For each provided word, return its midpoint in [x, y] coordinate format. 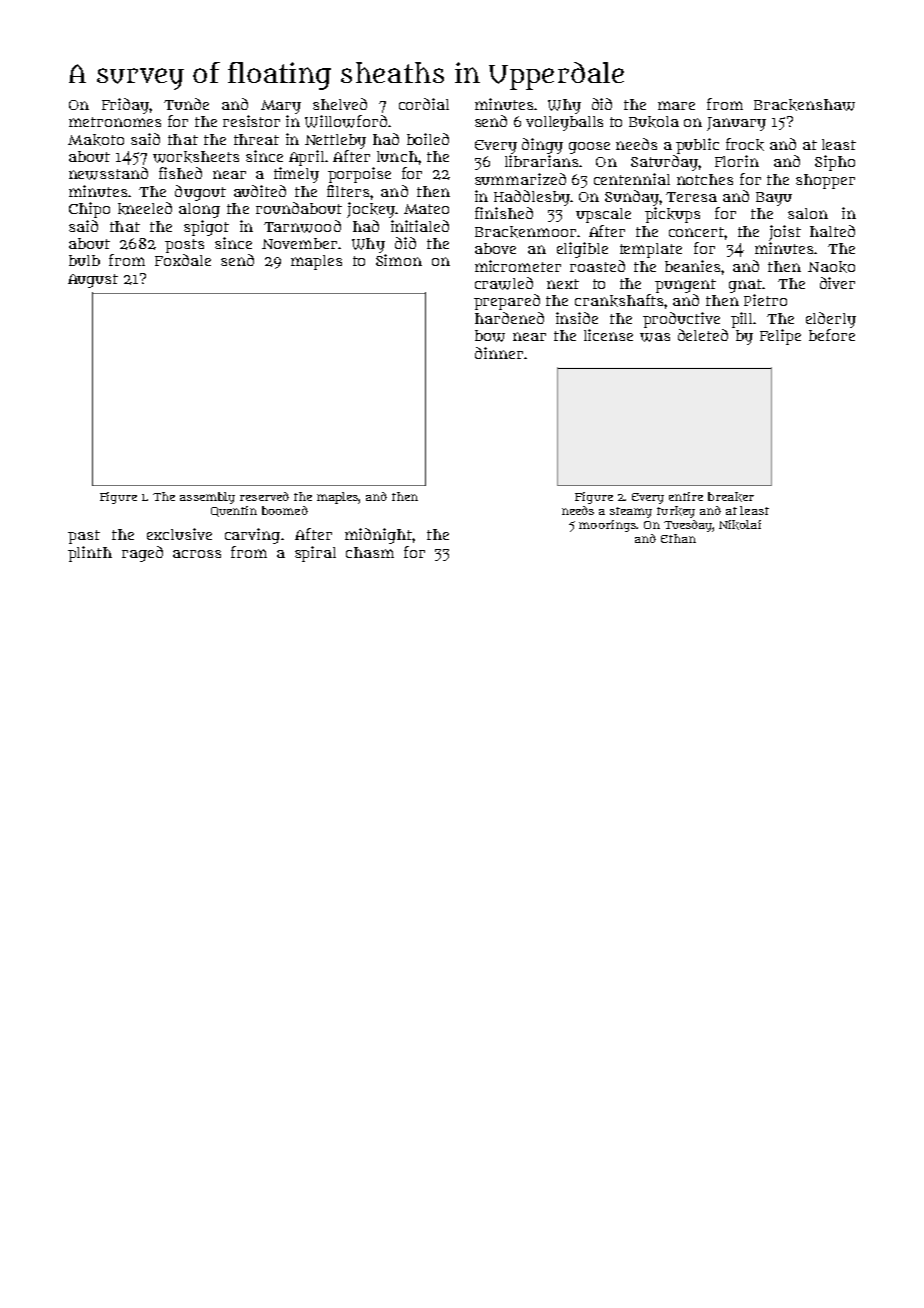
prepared [507, 302]
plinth [90, 554]
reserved [264, 496]
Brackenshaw [804, 105]
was [655, 337]
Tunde [186, 104]
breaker [731, 497]
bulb [84, 260]
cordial [424, 104]
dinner [499, 353]
